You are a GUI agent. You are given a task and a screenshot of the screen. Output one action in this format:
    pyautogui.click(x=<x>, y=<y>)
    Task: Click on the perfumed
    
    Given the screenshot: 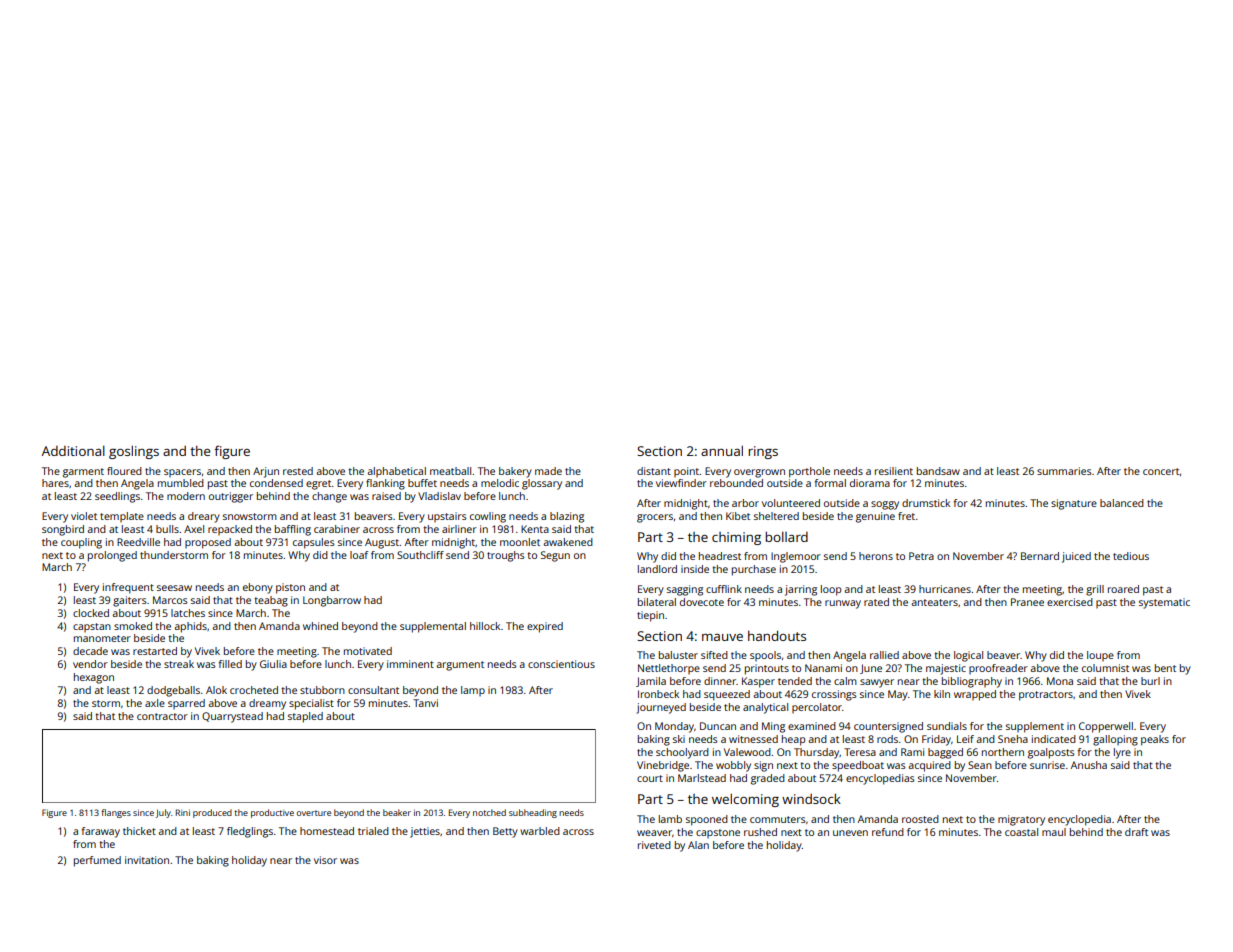 What is the action you would take?
    pyautogui.click(x=97, y=861)
